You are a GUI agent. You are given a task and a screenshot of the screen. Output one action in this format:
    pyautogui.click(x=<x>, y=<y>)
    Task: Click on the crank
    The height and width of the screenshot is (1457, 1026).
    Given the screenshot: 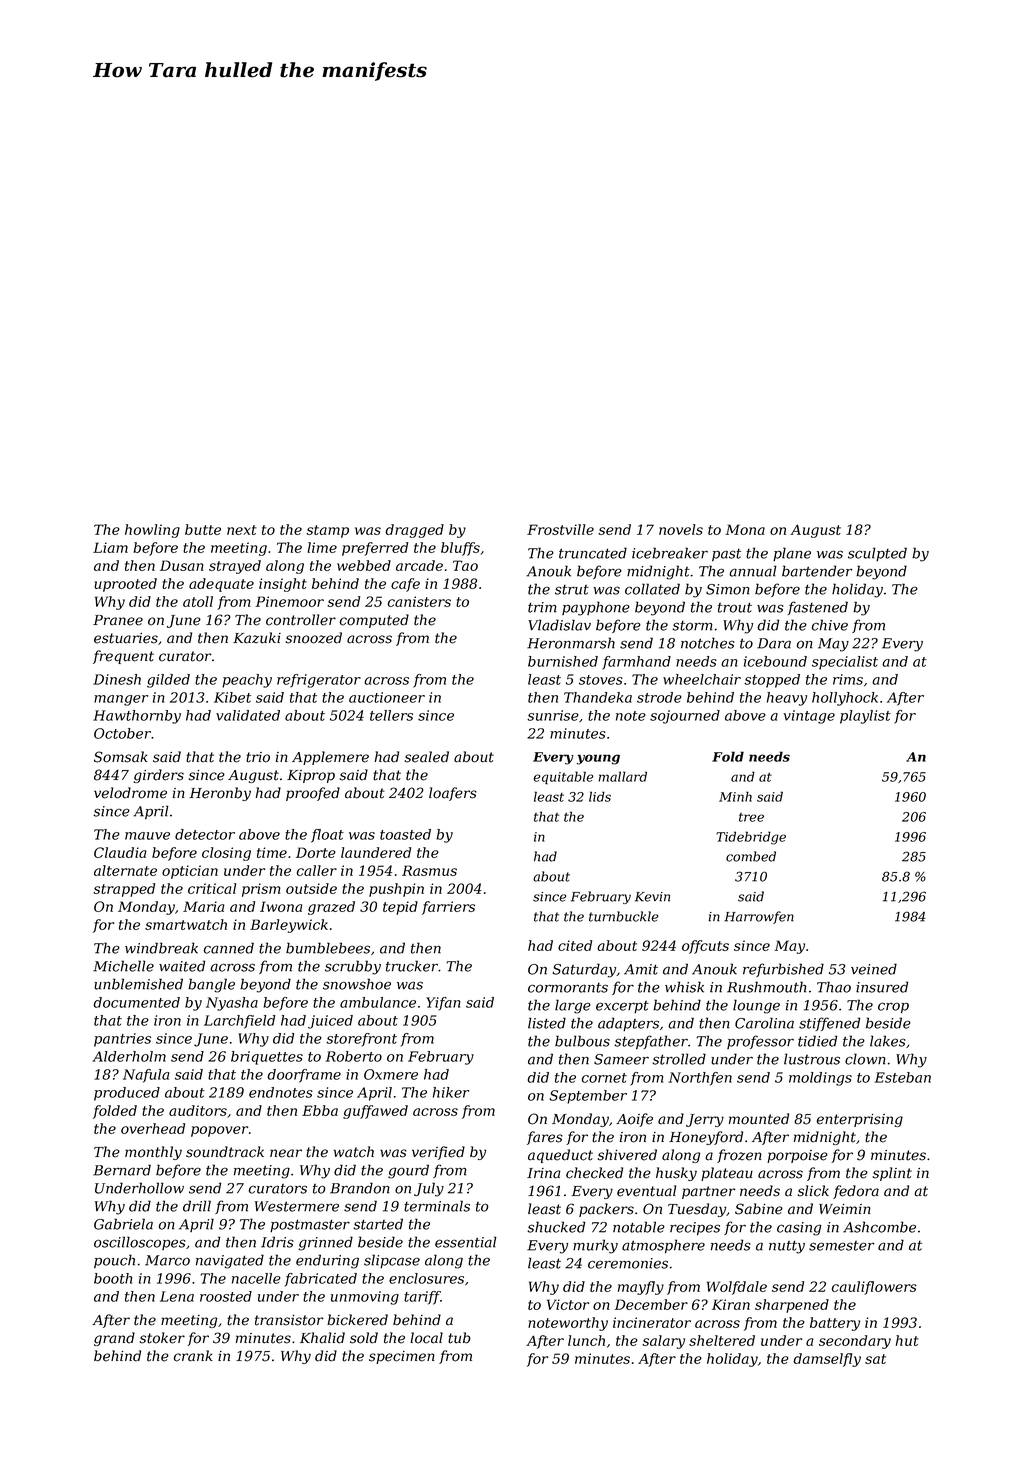 What is the action you would take?
    pyautogui.click(x=193, y=1356)
